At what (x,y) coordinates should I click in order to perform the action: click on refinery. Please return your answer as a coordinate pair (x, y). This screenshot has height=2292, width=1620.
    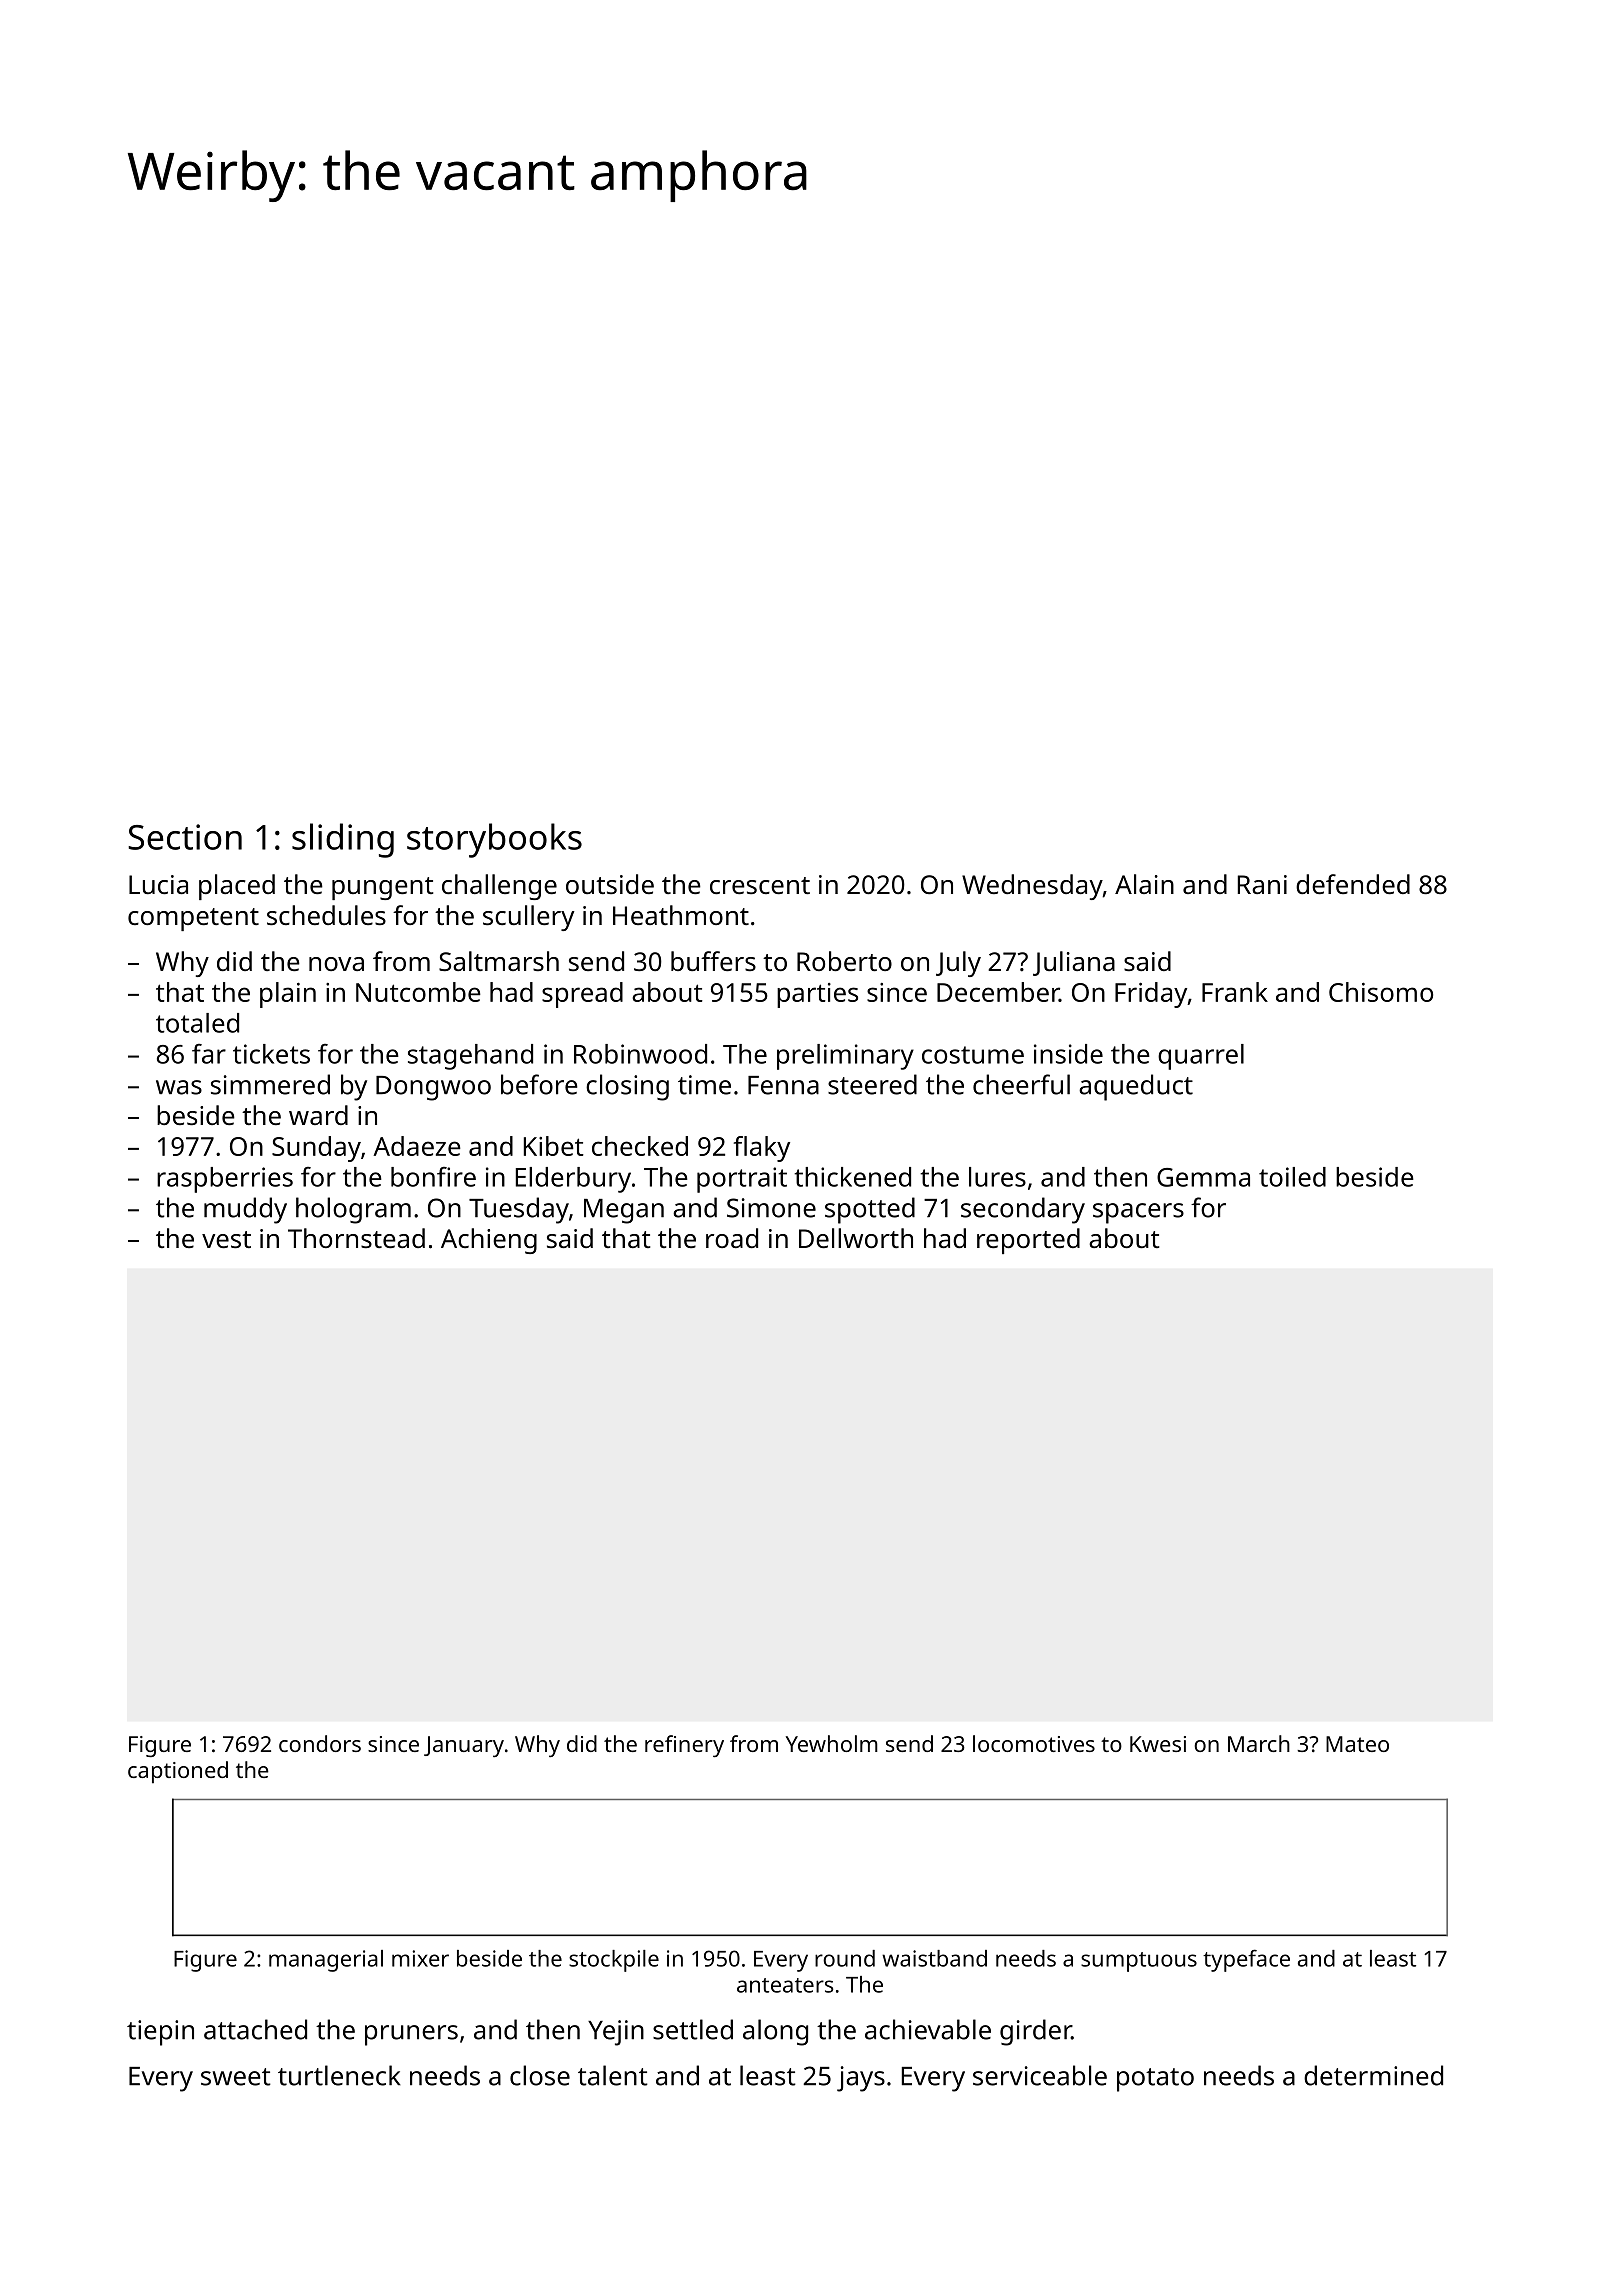
    Looking at the image, I should click on (684, 1746).
